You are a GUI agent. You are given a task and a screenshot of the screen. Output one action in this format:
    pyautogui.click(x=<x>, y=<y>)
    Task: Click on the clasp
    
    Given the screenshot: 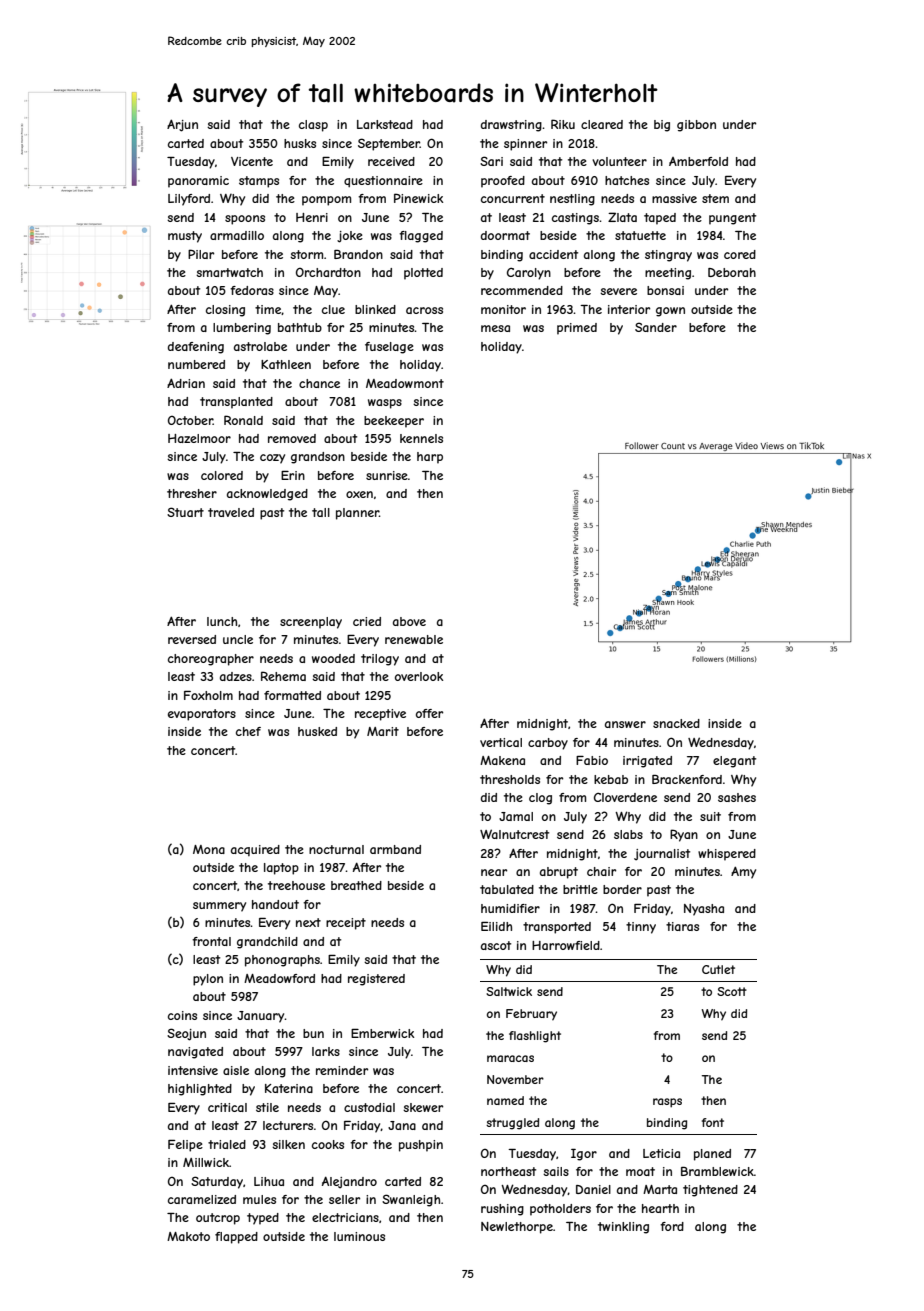 What is the action you would take?
    pyautogui.click(x=313, y=126)
